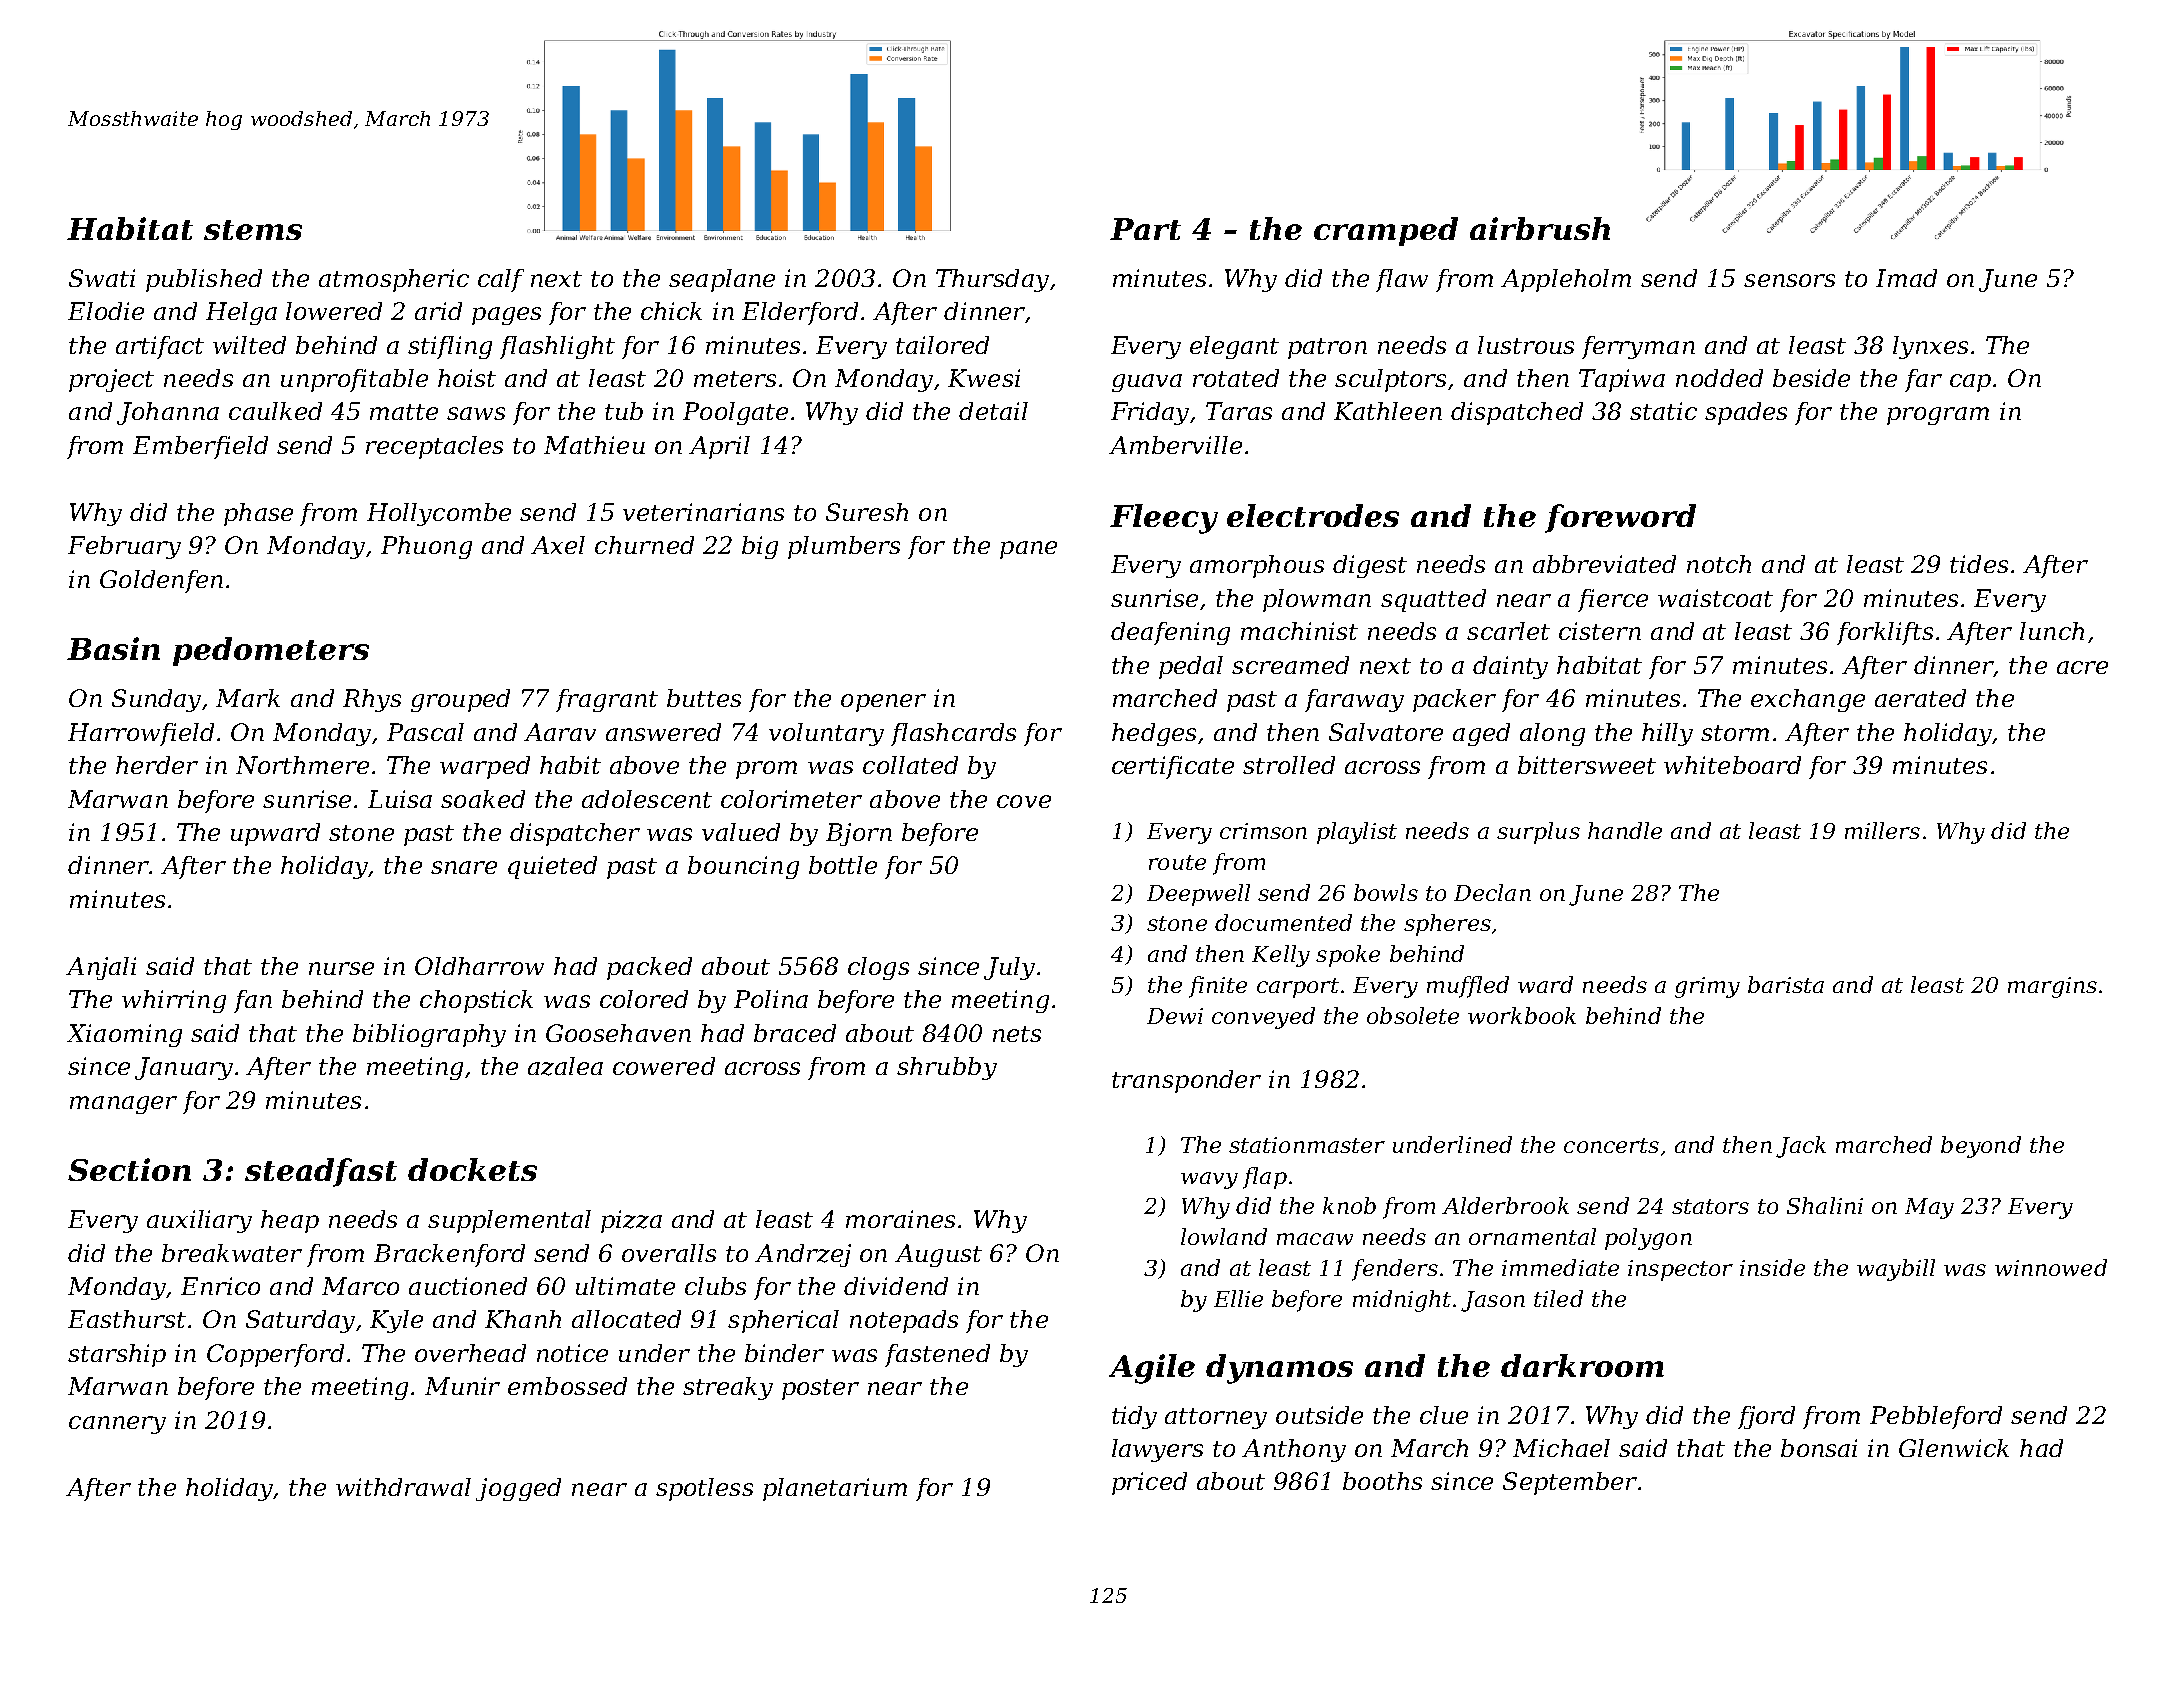 This page has width=2178, height=1683. What do you see at coordinates (161, 581) in the page?
I see `Goldenfen` at bounding box center [161, 581].
